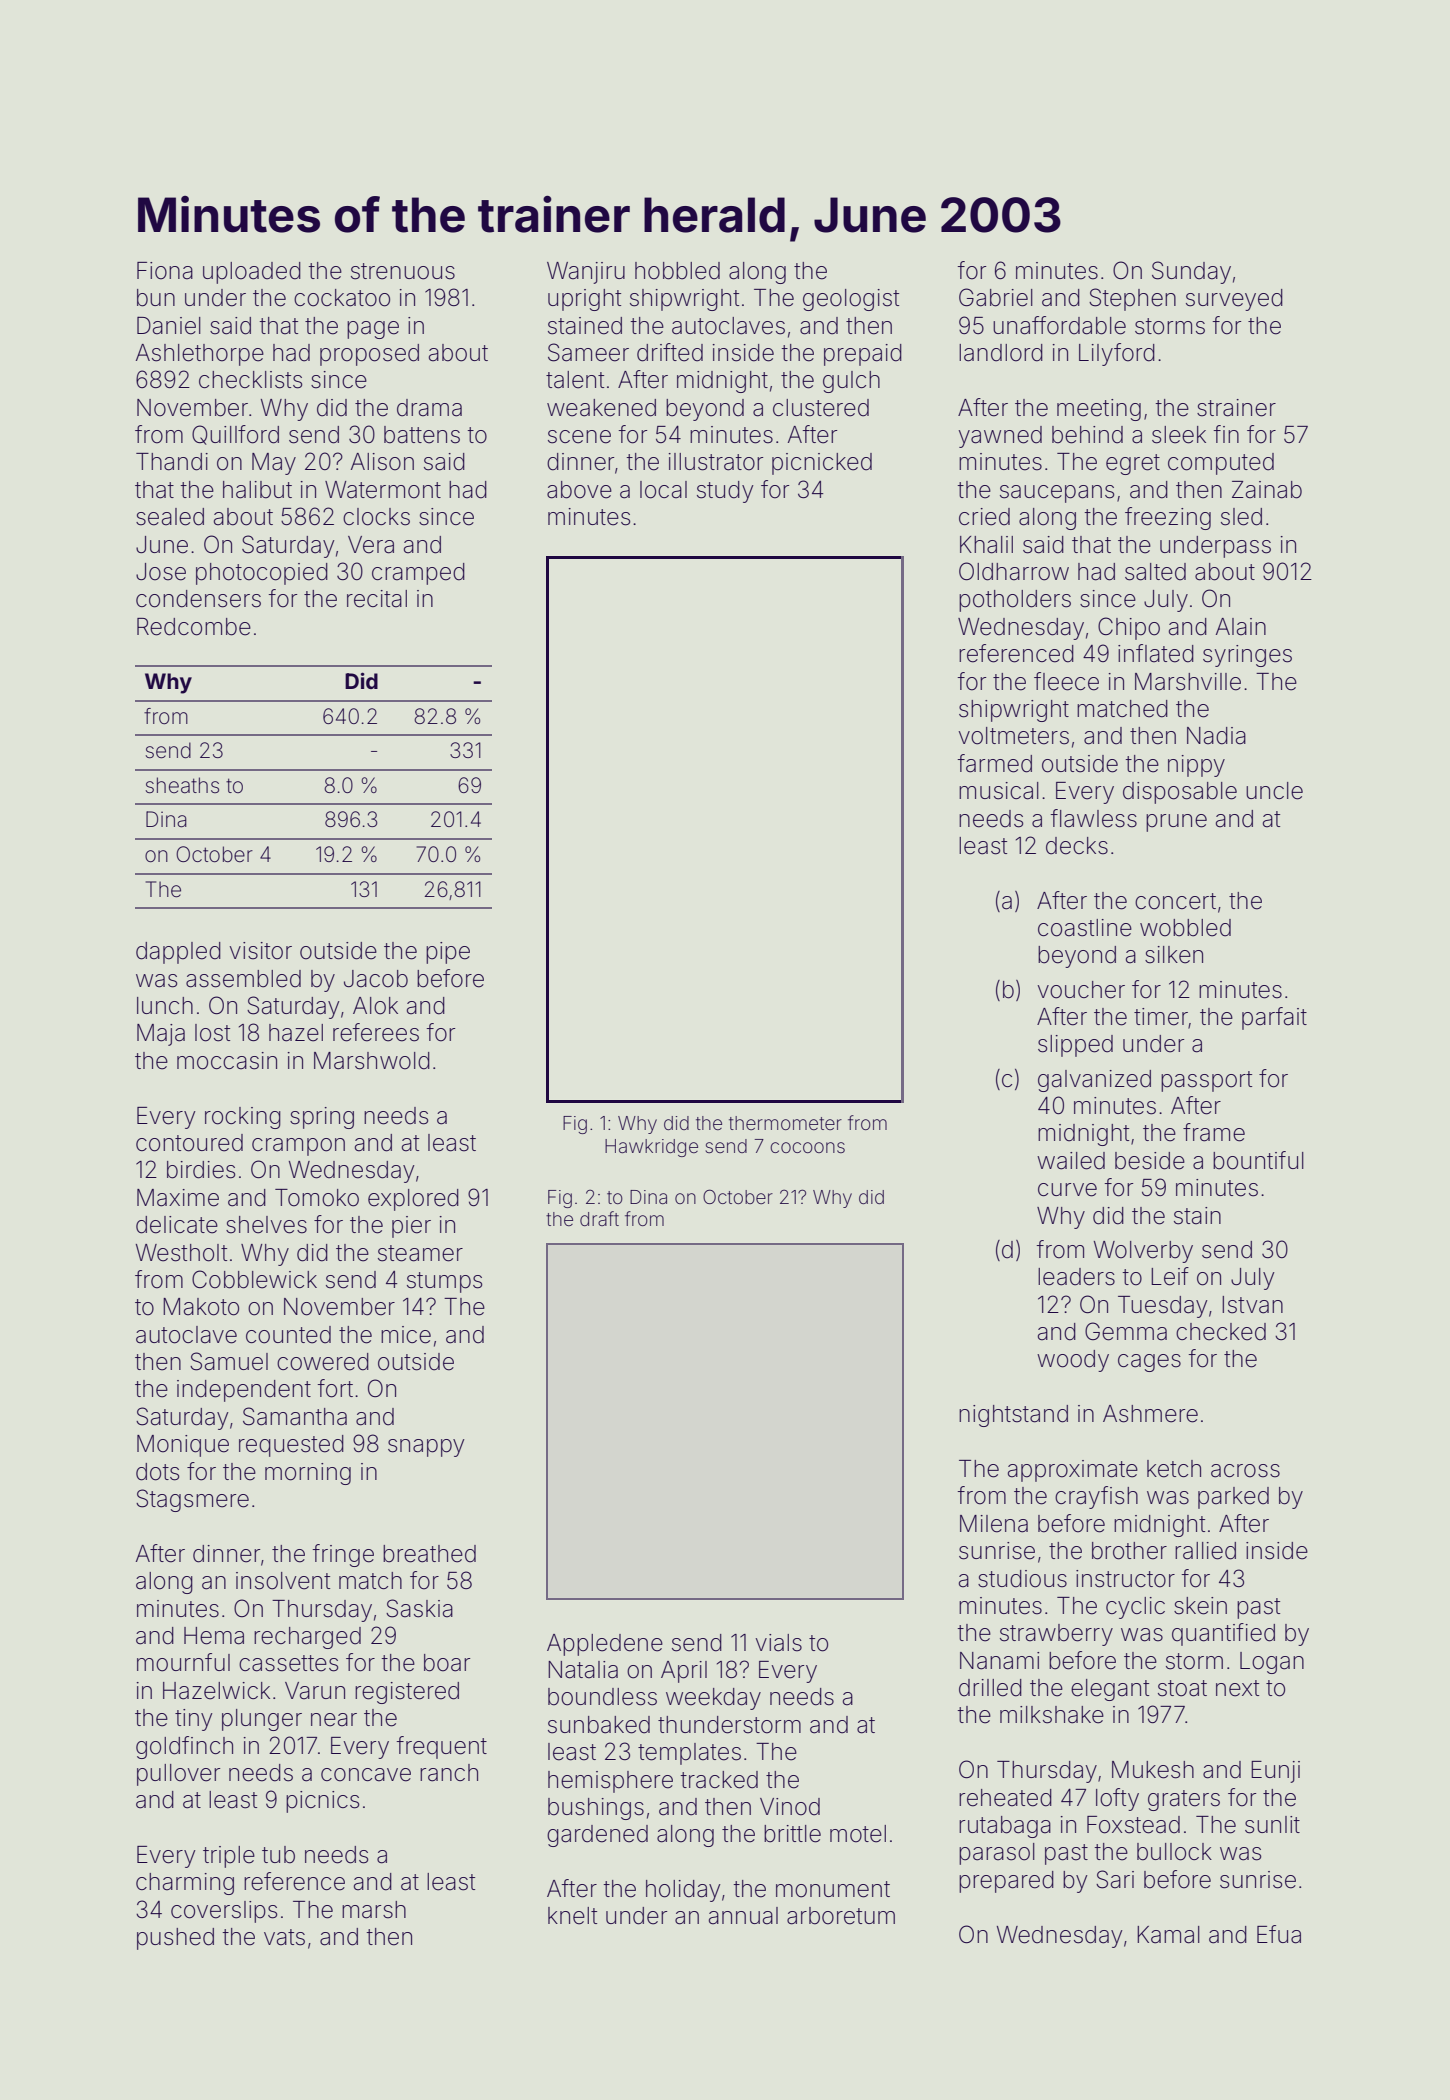 This screenshot has height=2100, width=1450. Describe the element at coordinates (283, 1581) in the screenshot. I see `insolvent` at that location.
